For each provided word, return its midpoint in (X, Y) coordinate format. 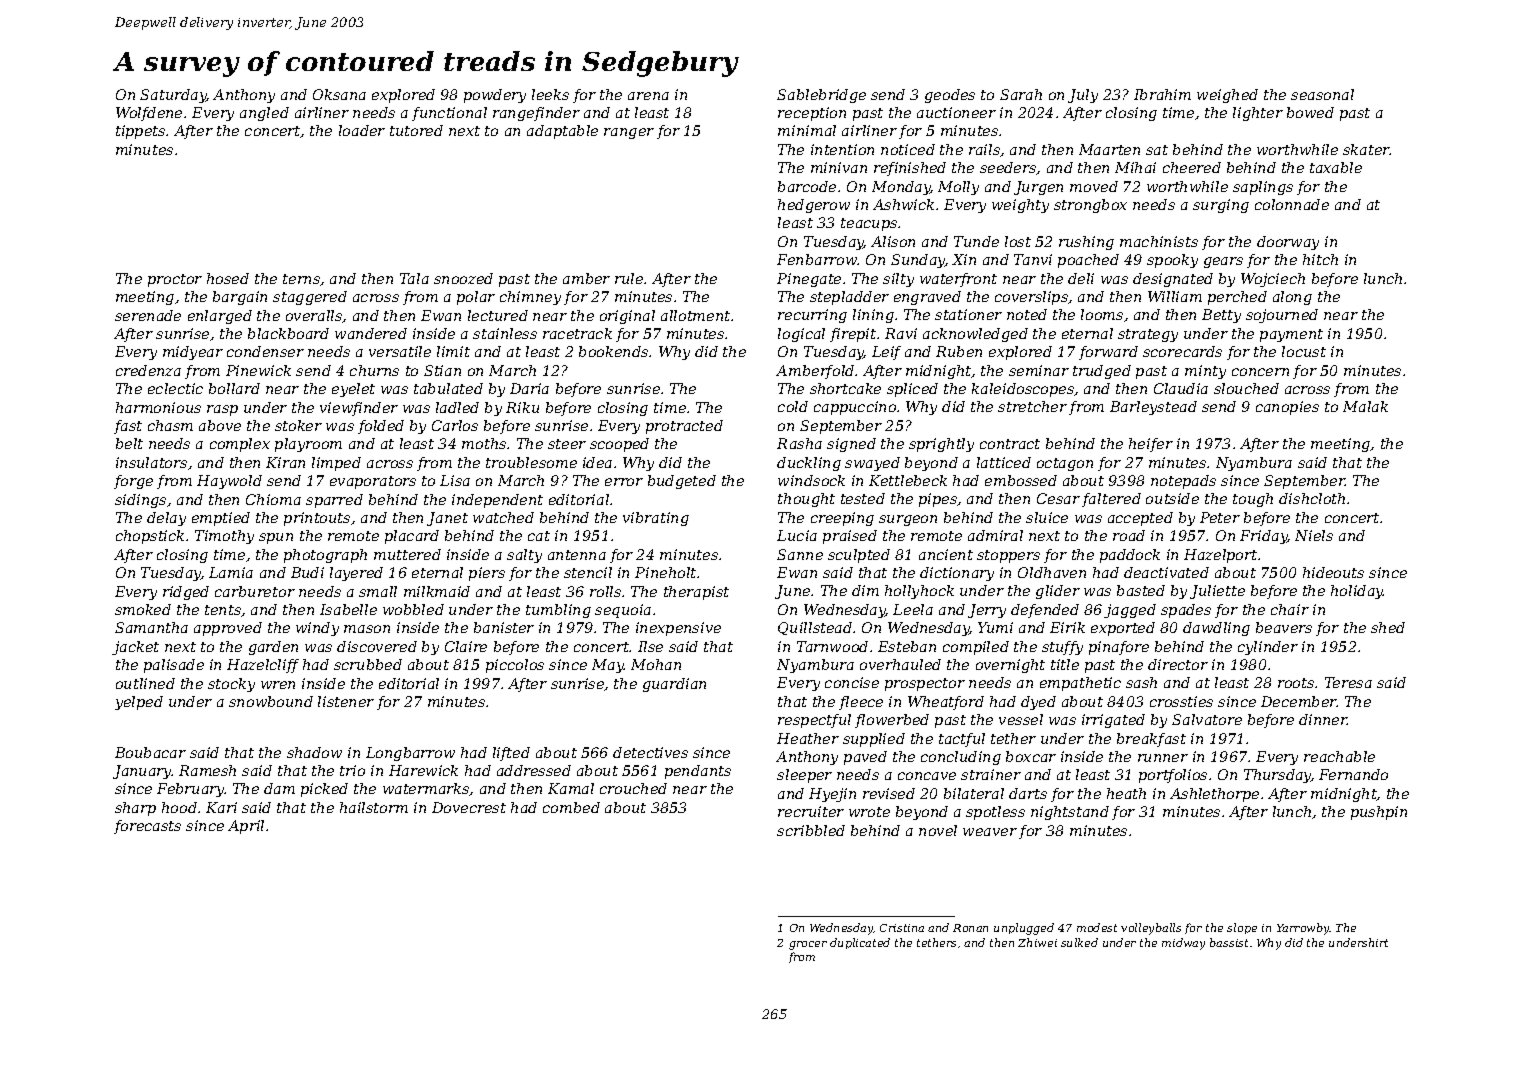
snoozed (463, 278)
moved (1094, 186)
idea (597, 462)
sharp (135, 809)
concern (1260, 372)
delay (166, 519)
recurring (812, 316)
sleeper (804, 776)
